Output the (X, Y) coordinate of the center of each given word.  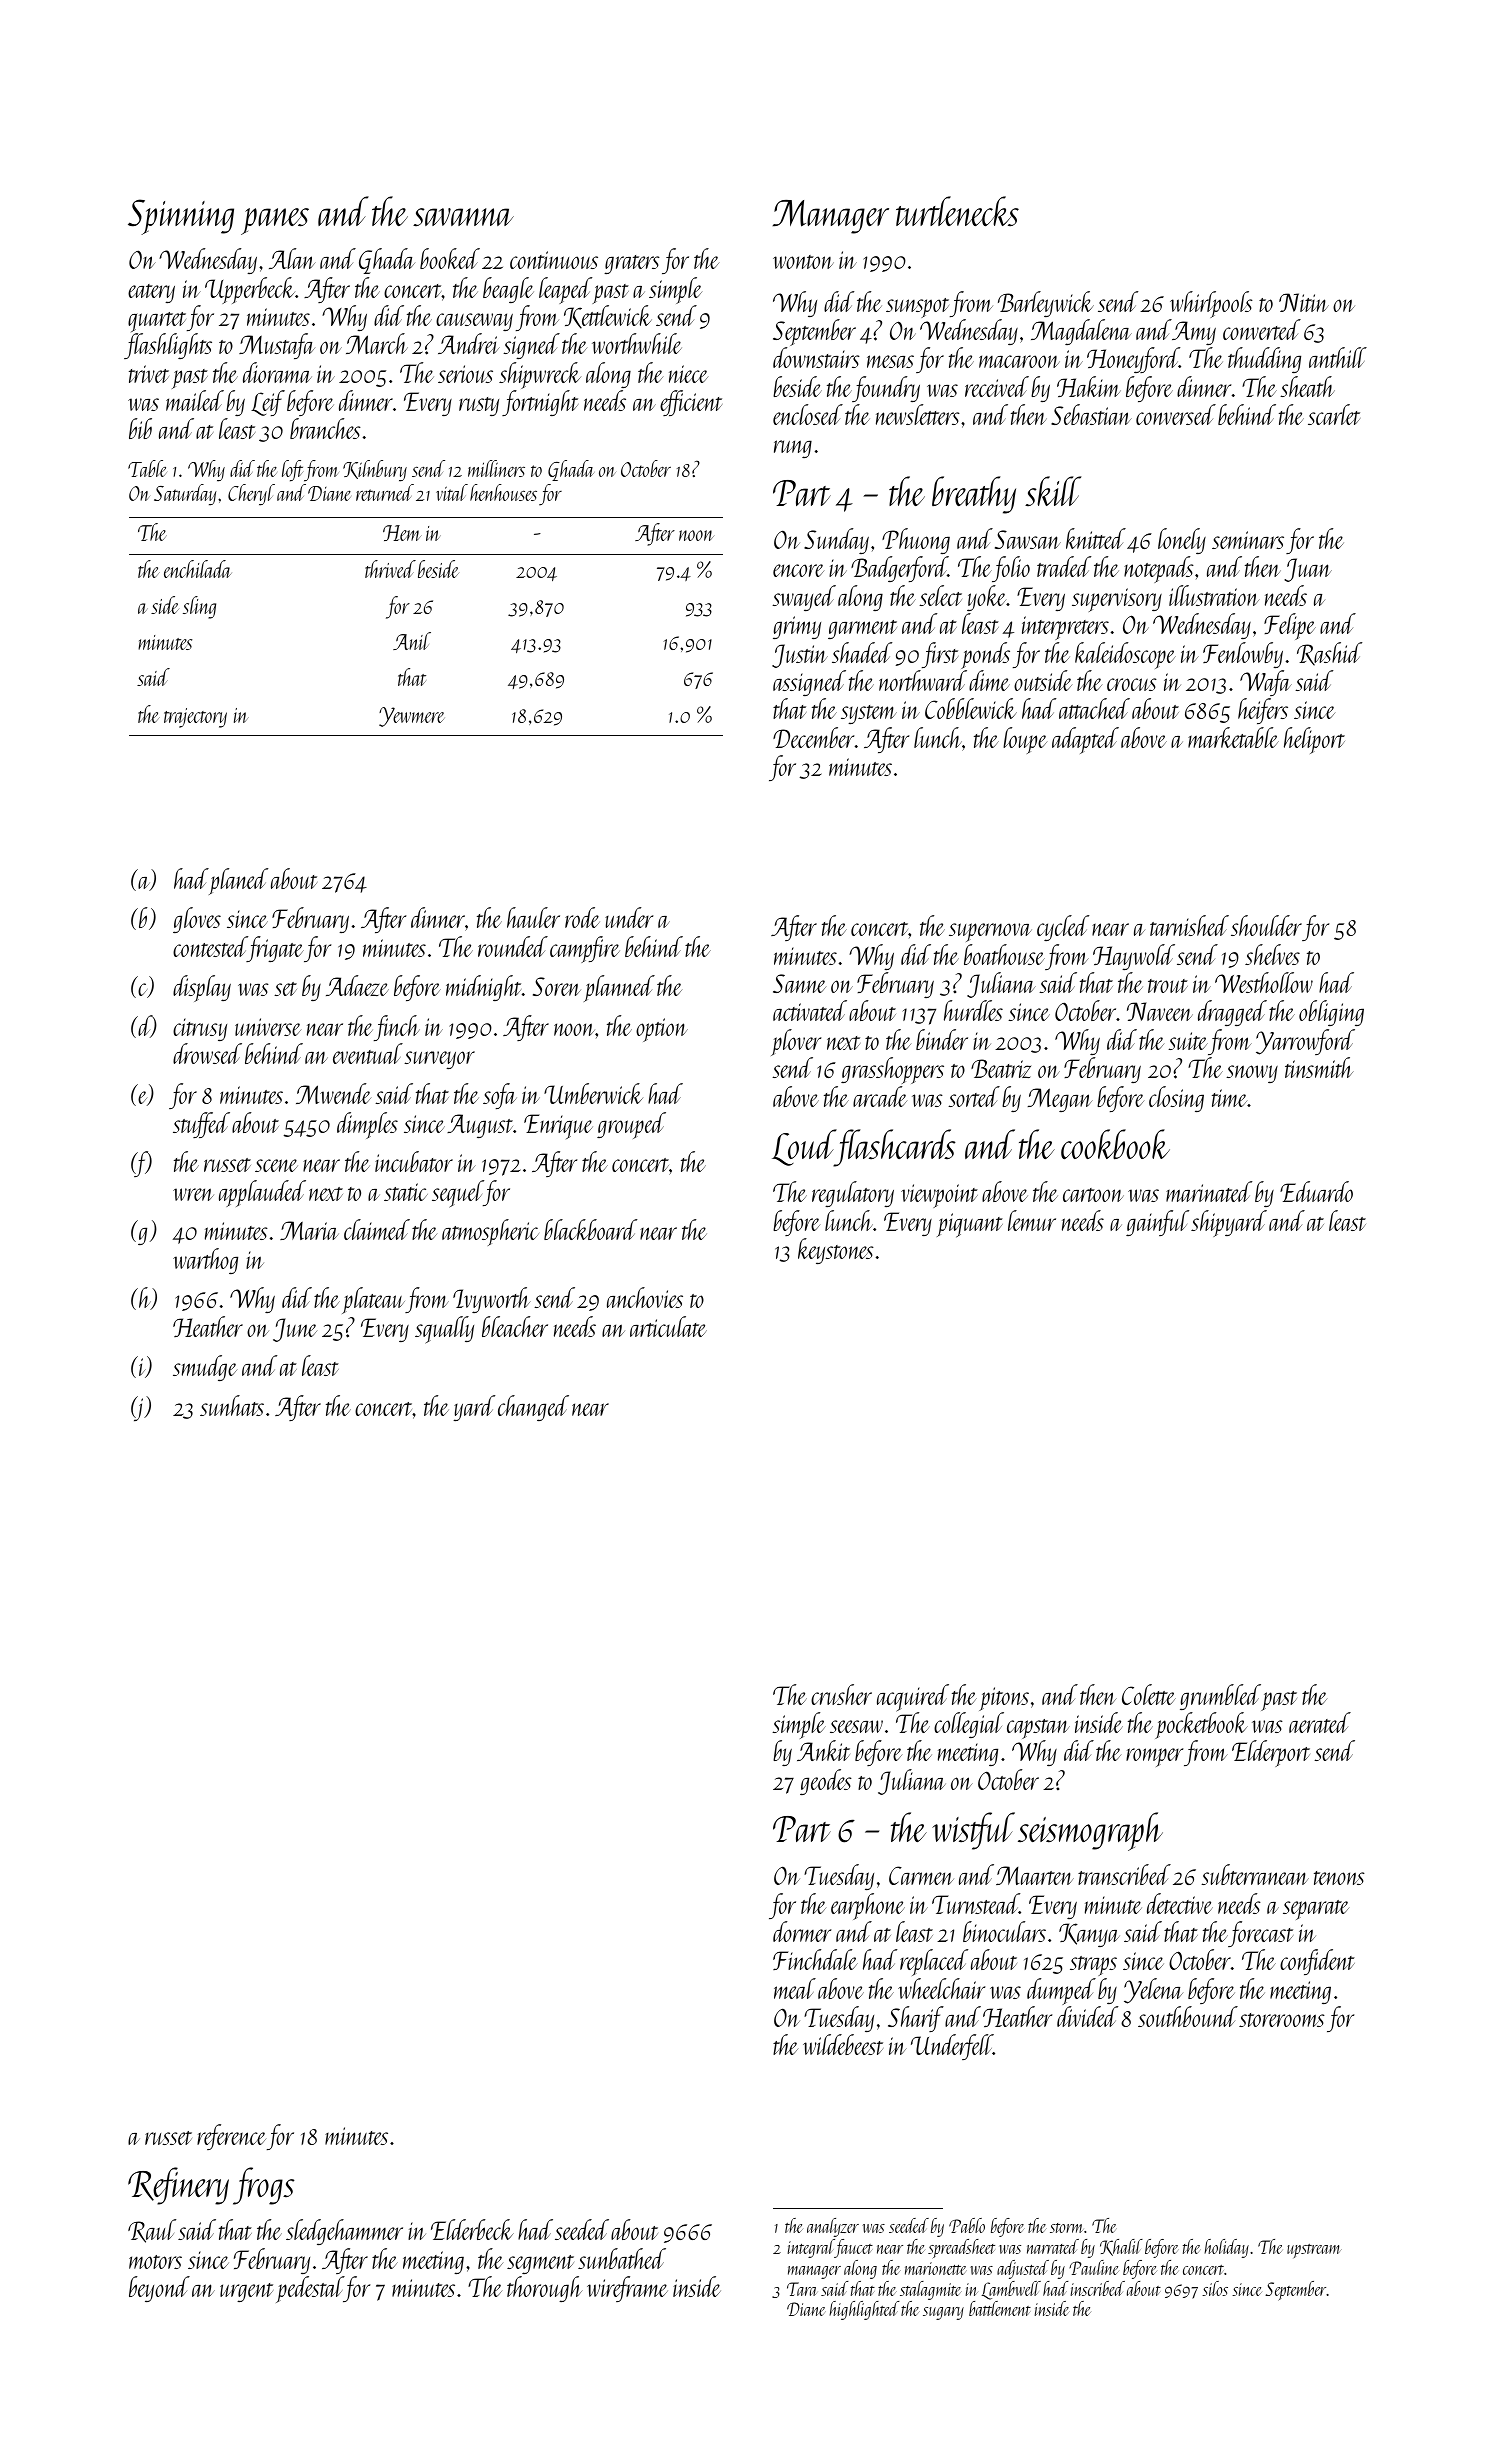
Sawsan (1028, 539)
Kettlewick (608, 317)
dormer (802, 1931)
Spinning (181, 217)
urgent (246, 2292)
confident (1317, 1962)
